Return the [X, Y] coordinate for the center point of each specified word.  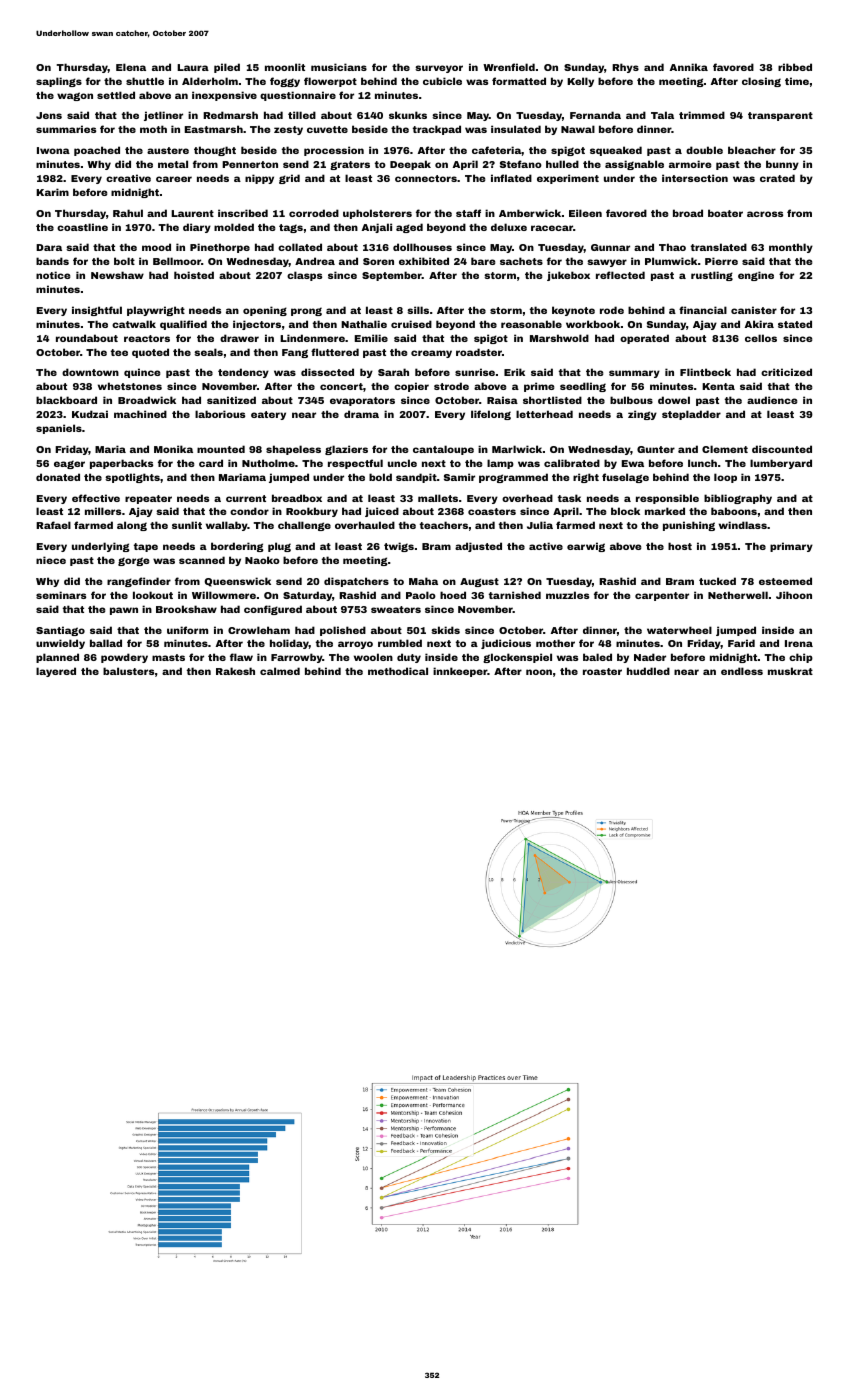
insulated [516, 129]
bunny [782, 165]
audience [772, 400]
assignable [634, 165]
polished [343, 631]
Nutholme [268, 463]
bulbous [631, 400]
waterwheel [679, 630]
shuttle [145, 81]
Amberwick [530, 213]
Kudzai [90, 414]
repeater [148, 499]
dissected [327, 372]
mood [156, 247]
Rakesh [235, 671]
